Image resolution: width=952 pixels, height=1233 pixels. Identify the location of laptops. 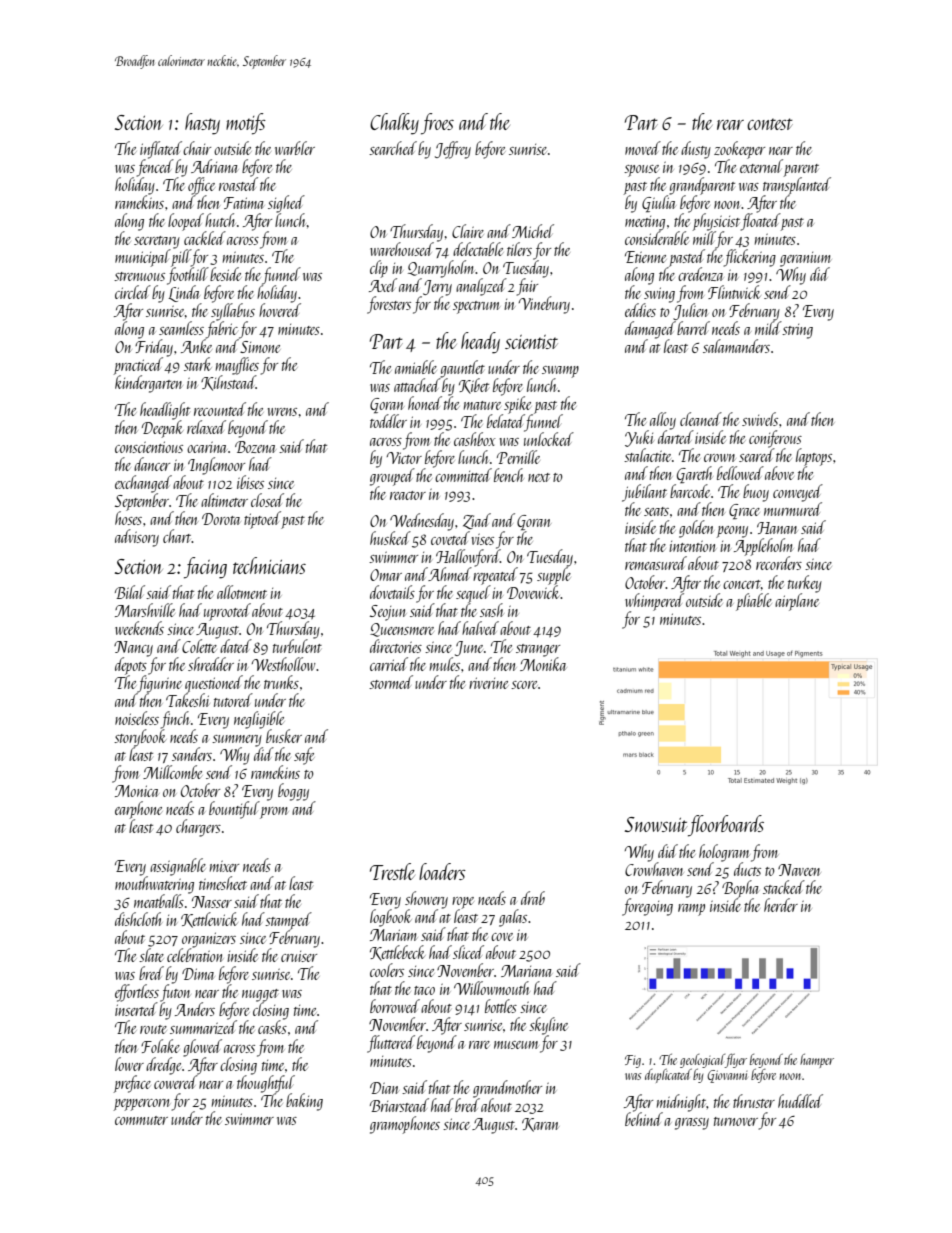
(814, 457).
